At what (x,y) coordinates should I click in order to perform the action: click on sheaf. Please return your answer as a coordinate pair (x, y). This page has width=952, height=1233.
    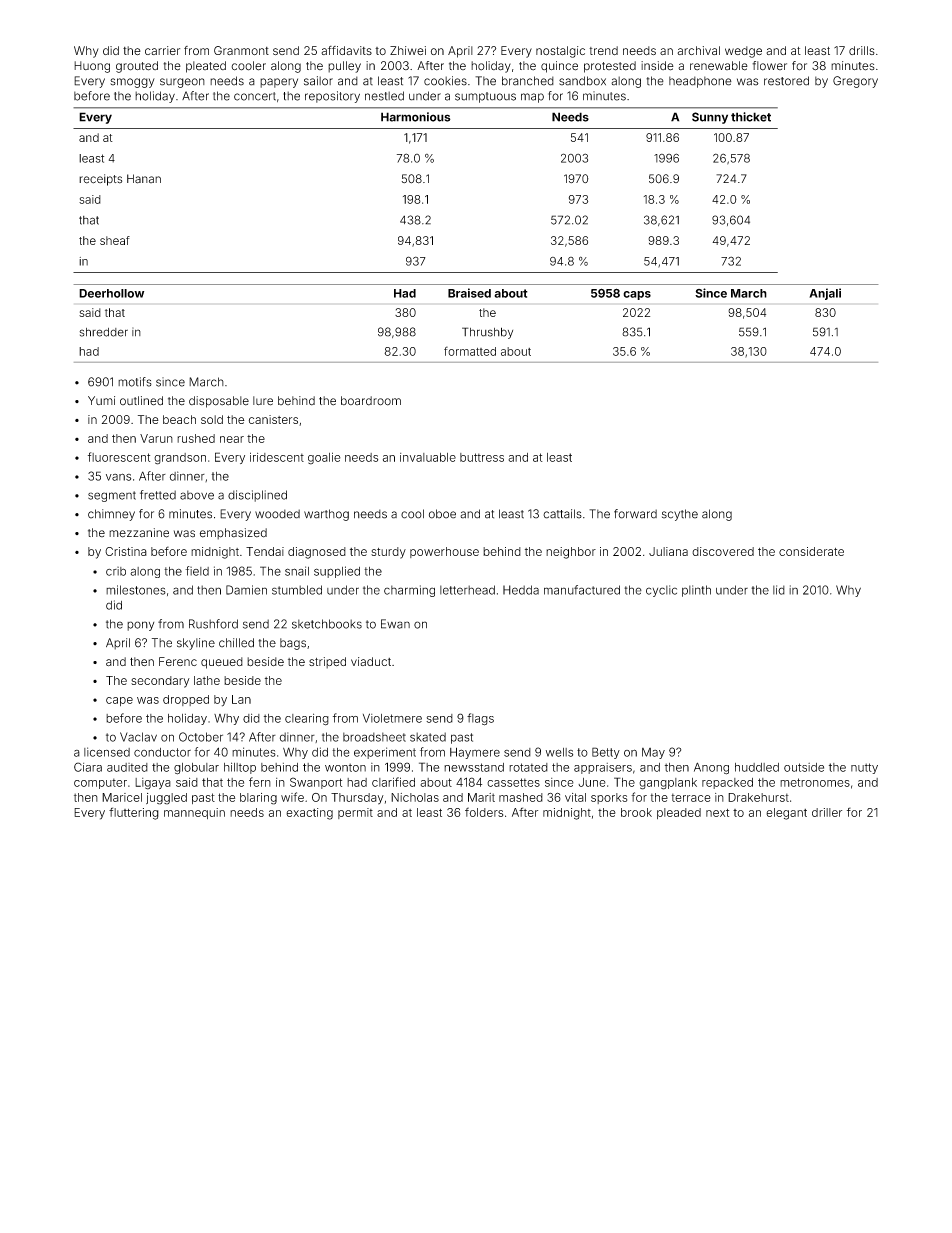
    Looking at the image, I should click on (115, 240).
